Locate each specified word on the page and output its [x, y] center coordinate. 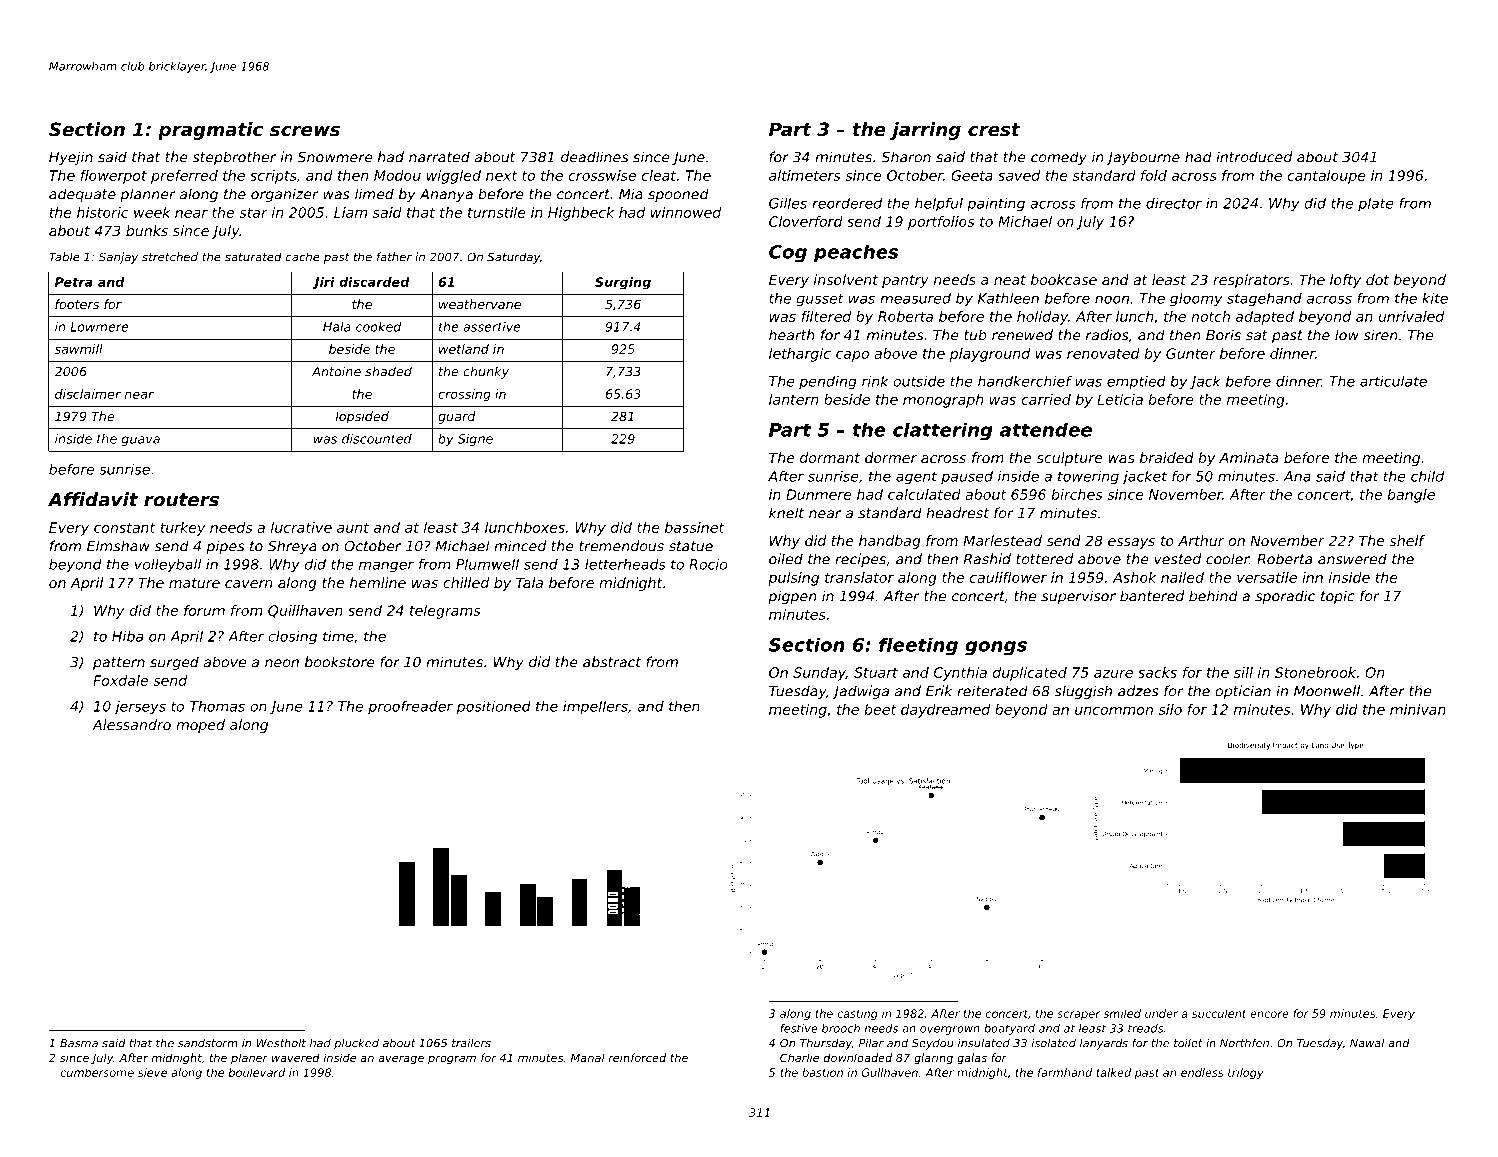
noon [1112, 299]
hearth [792, 335]
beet [880, 709]
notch [1210, 316]
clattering [943, 432]
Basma [79, 1043]
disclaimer [88, 394]
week [152, 212]
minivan [1418, 709]
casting [857, 1014]
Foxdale [120, 680]
